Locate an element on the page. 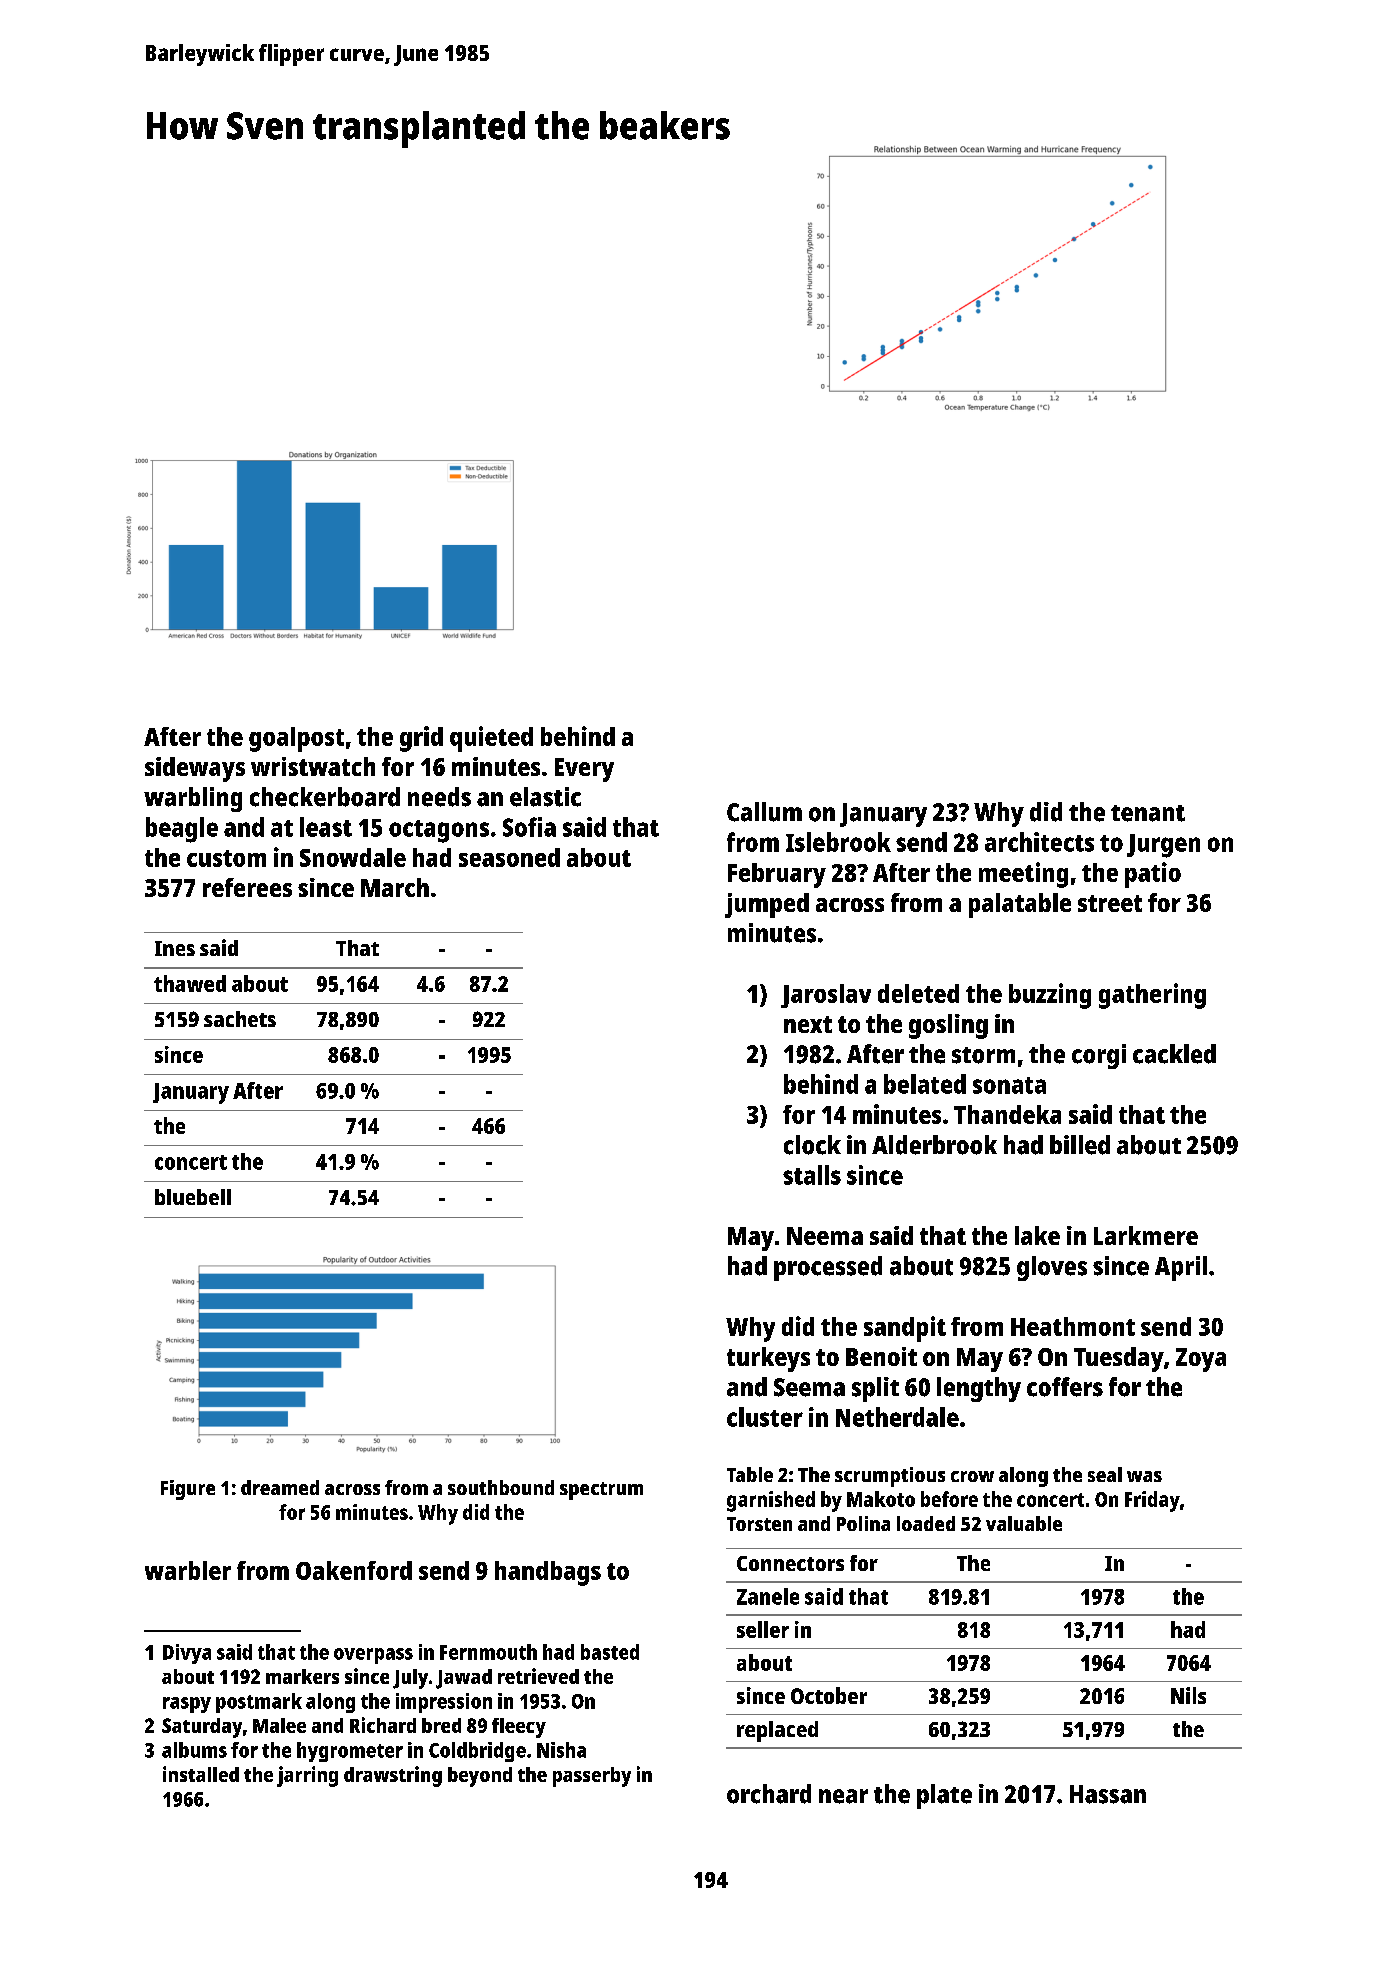 The height and width of the page is (1969, 1386). southbound is located at coordinates (501, 1487).
